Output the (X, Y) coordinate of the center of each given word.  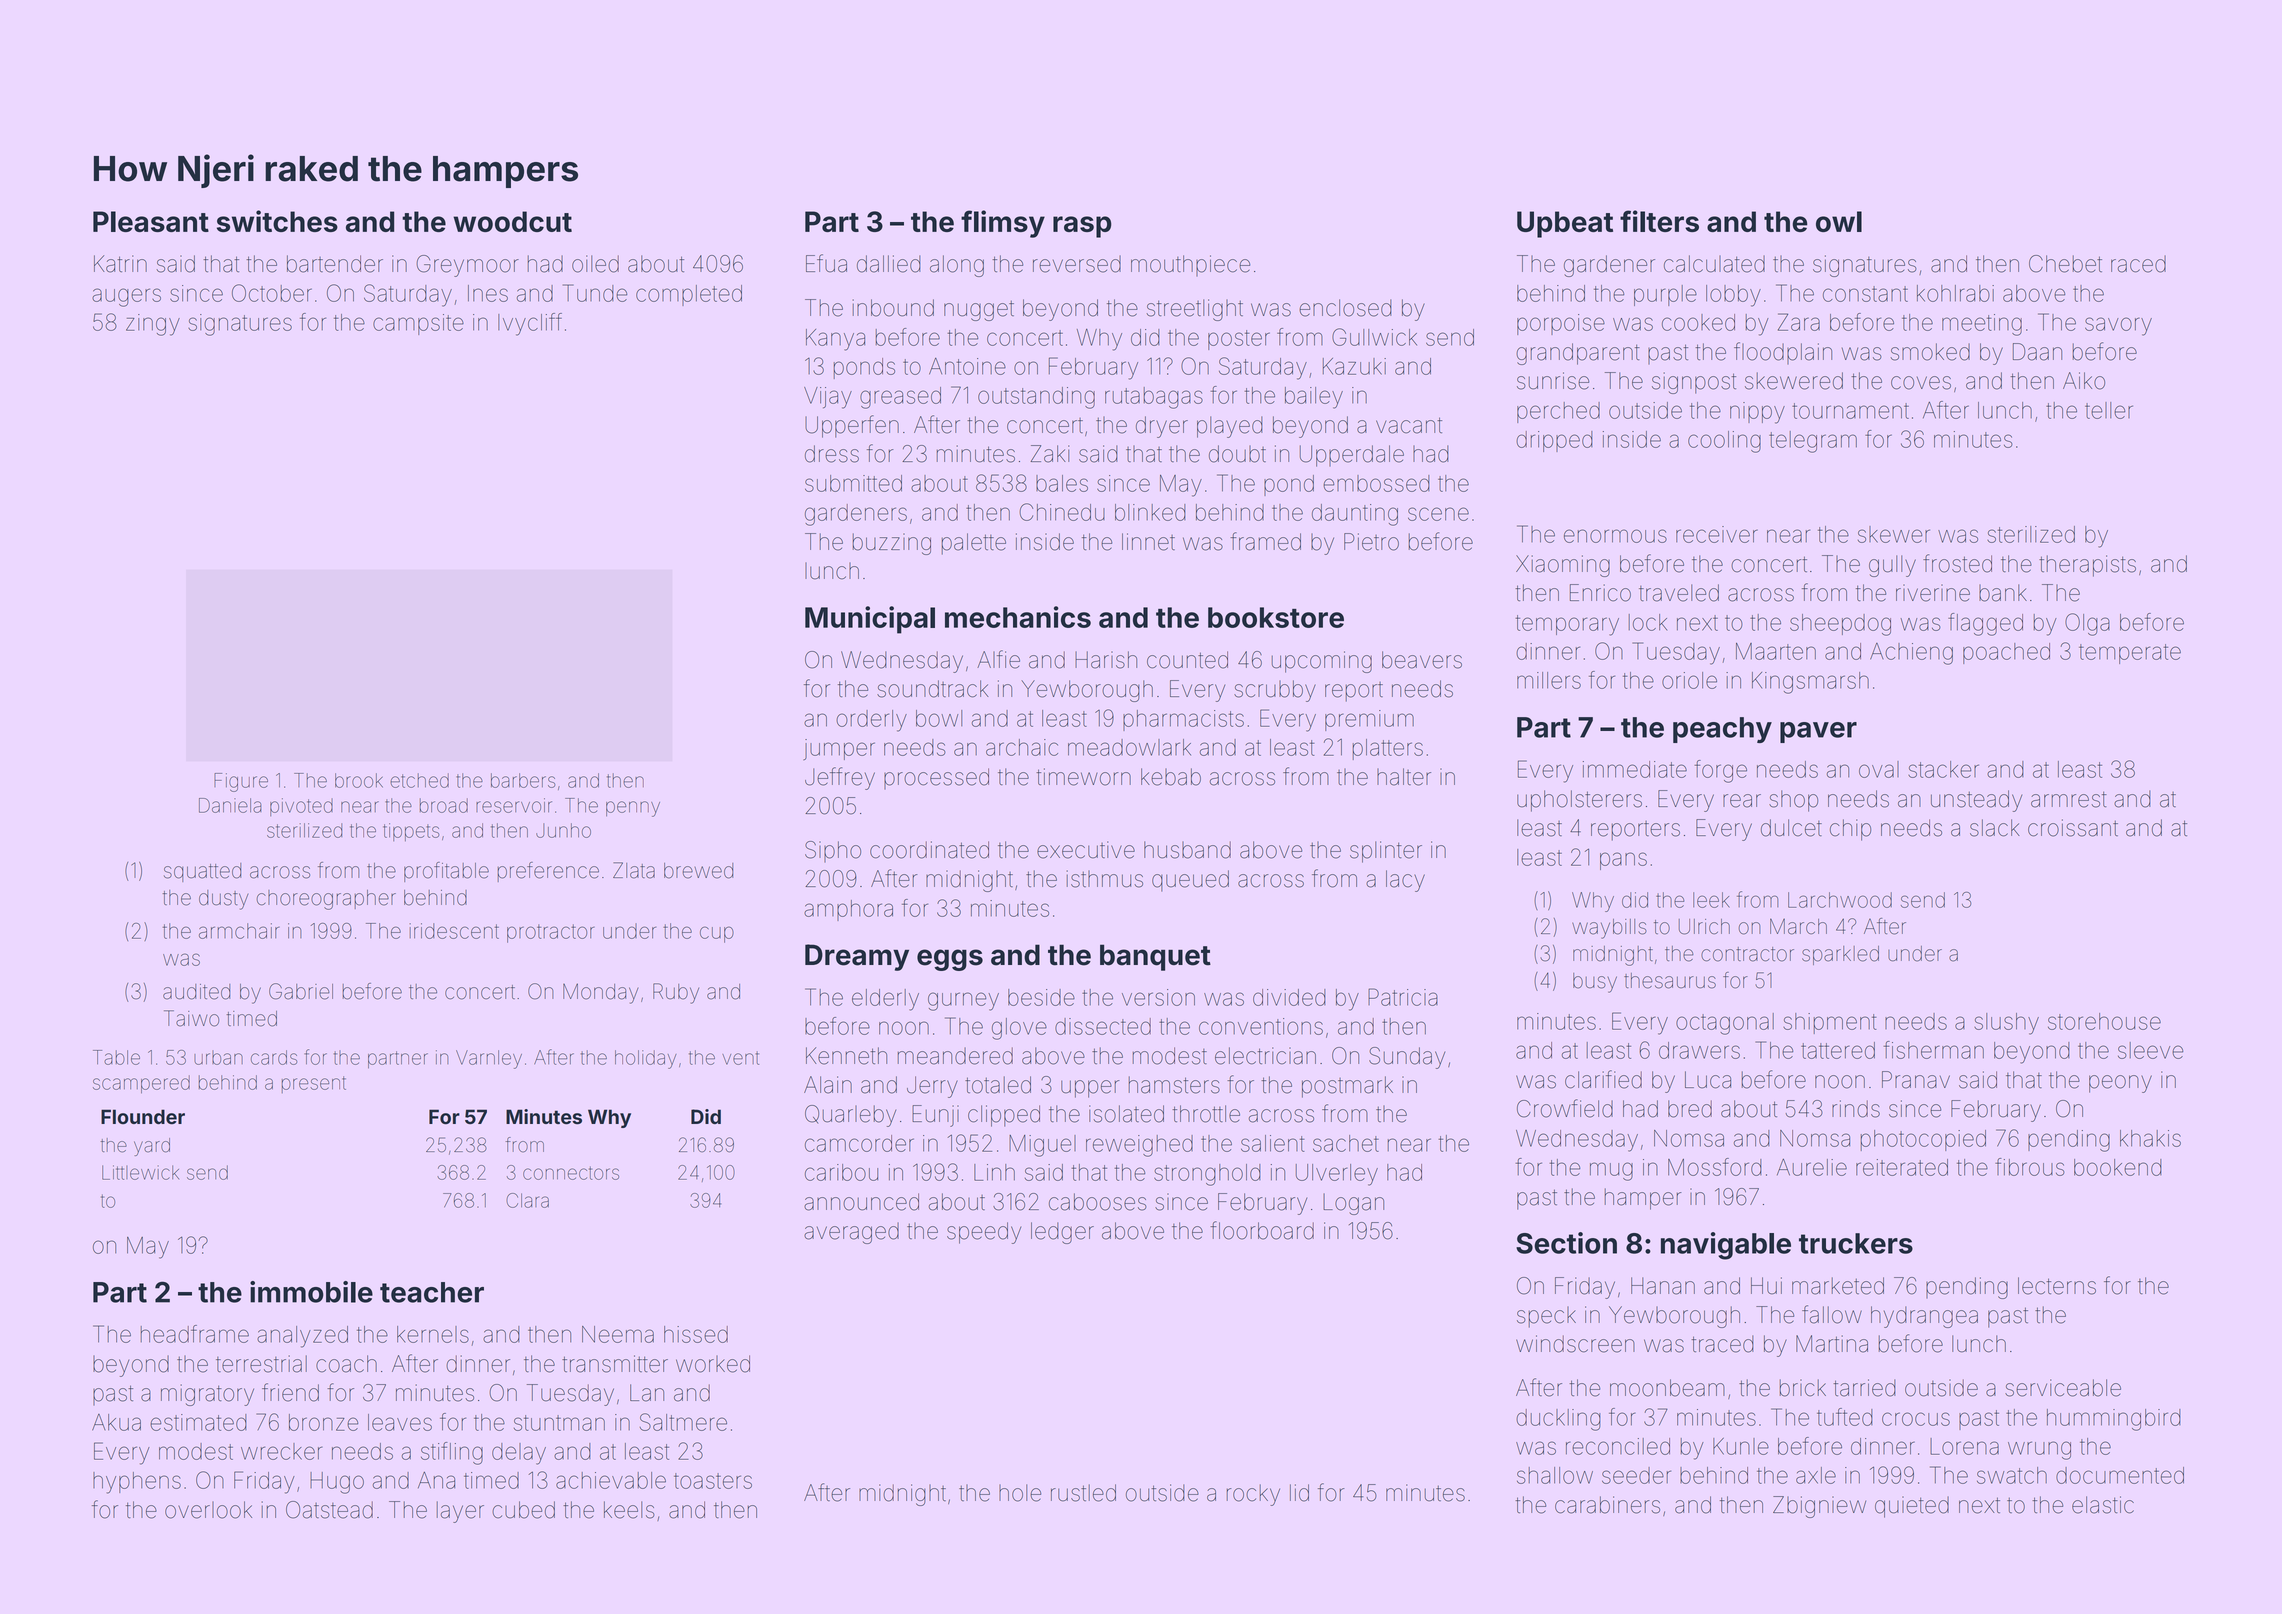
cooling (1724, 442)
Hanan (1663, 1286)
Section (1566, 1243)
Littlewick (140, 1172)
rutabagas (1154, 398)
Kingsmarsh (1810, 683)
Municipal (870, 620)
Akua (116, 1422)
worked (713, 1364)
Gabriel (301, 991)
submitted (853, 483)
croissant (2073, 828)
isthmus (1105, 879)
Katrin (120, 264)
